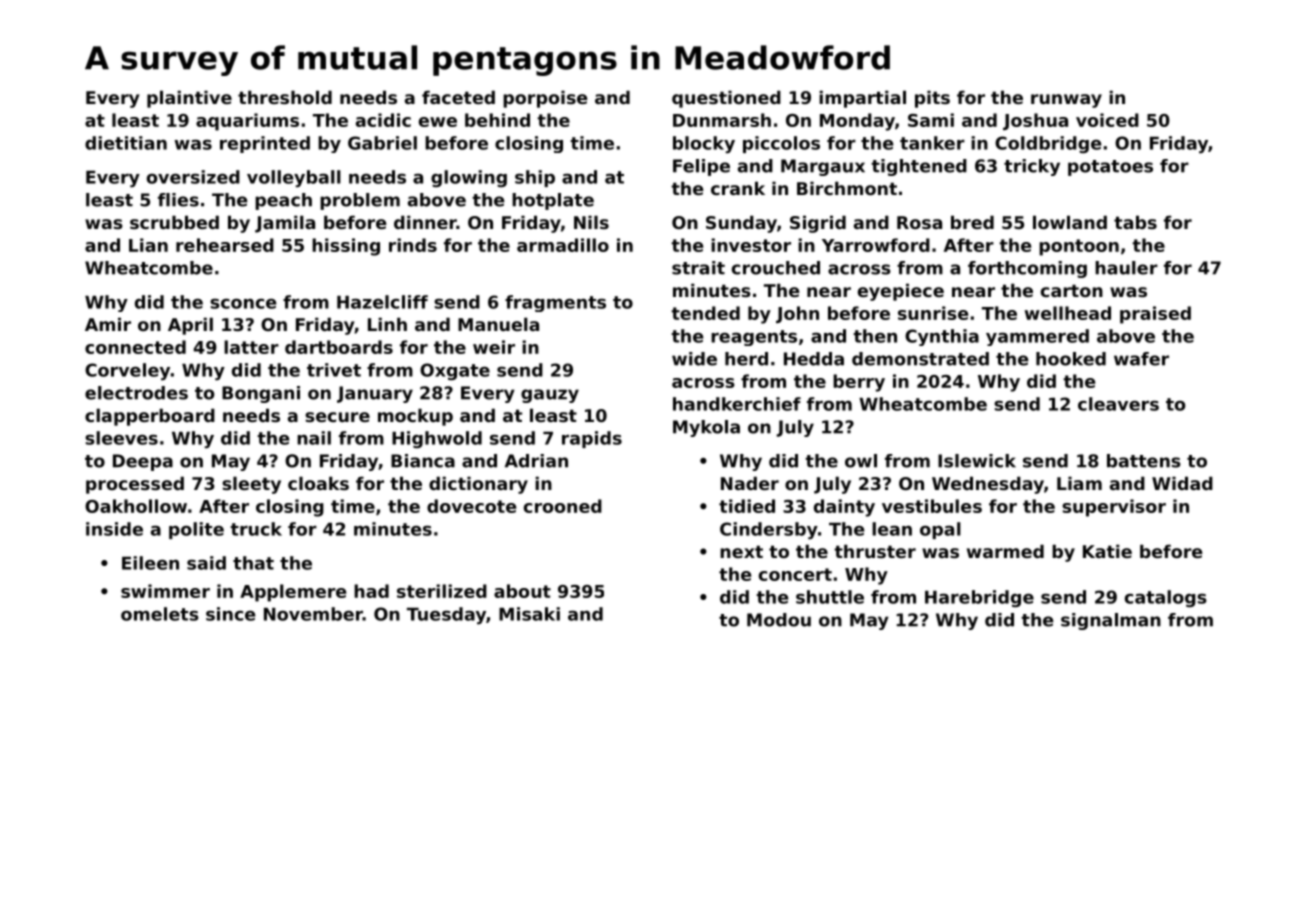  I want to click on impartial, so click(862, 99).
